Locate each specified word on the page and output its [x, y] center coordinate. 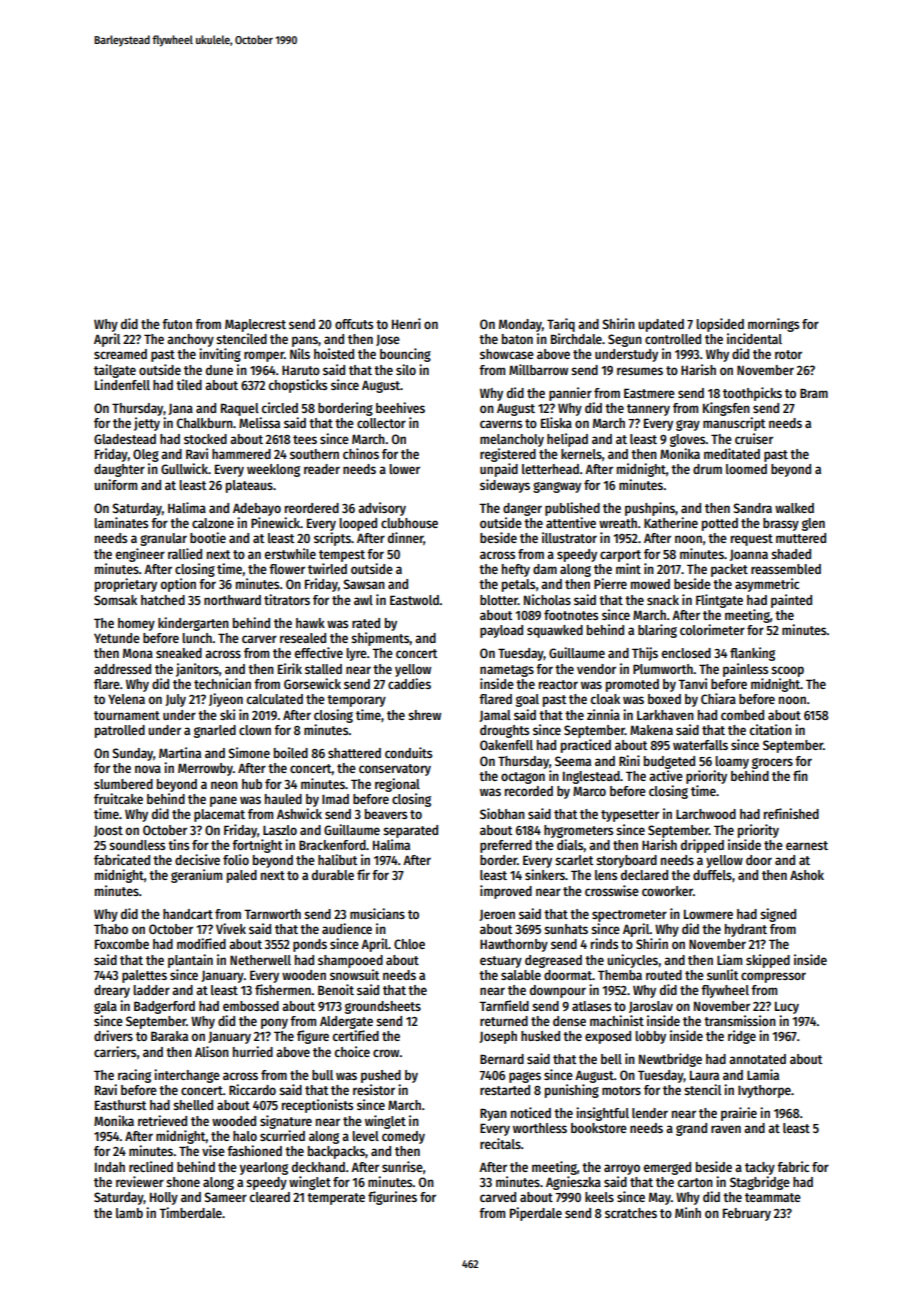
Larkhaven [665, 715]
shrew [424, 715]
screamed [120, 354]
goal [527, 700]
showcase [507, 354]
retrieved [162, 1120]
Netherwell [260, 960]
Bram [814, 393]
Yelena [126, 699]
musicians [377, 913]
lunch [197, 638]
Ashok [807, 875]
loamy [732, 762]
